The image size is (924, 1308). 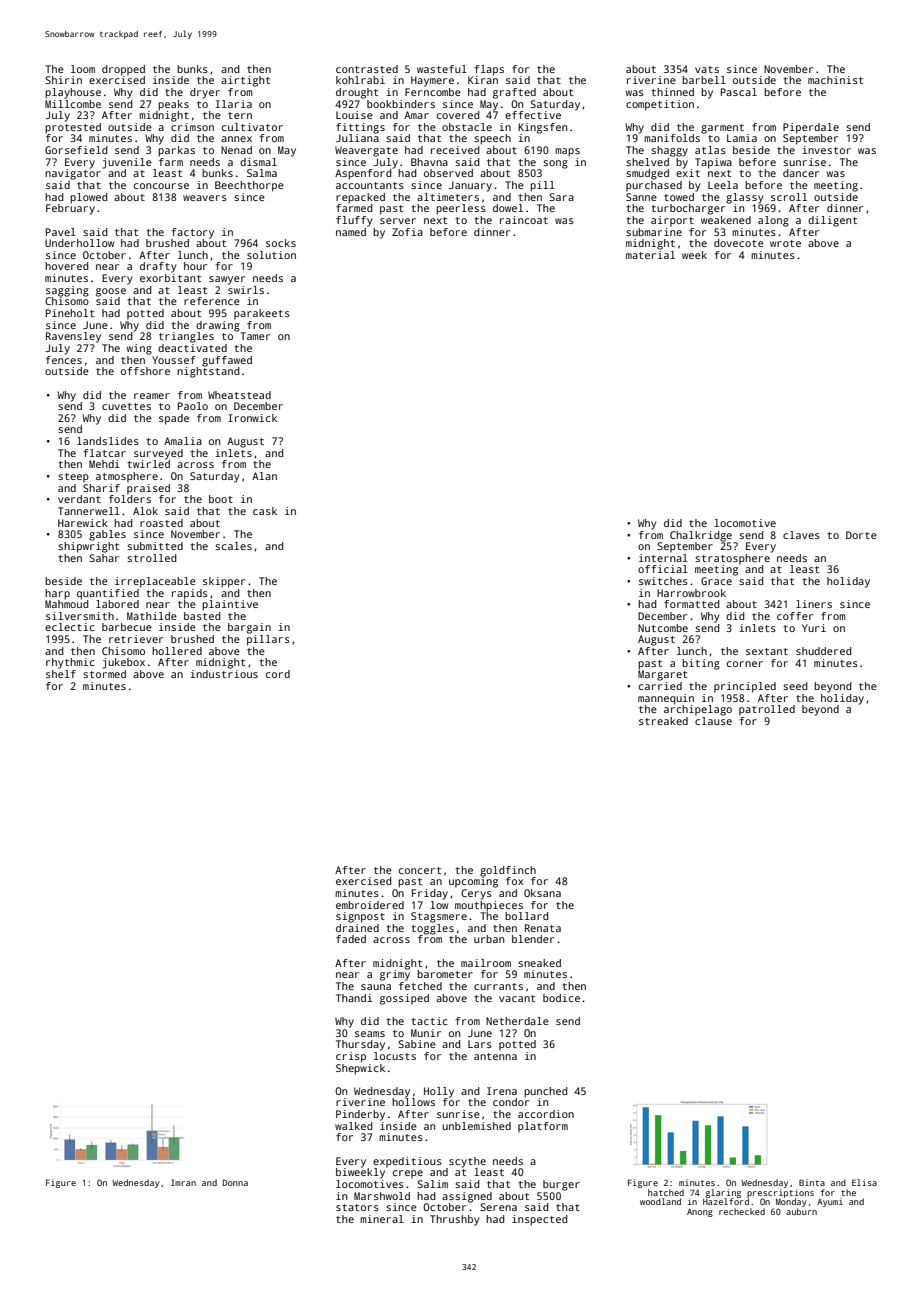 I want to click on Imran, so click(x=183, y=1182).
